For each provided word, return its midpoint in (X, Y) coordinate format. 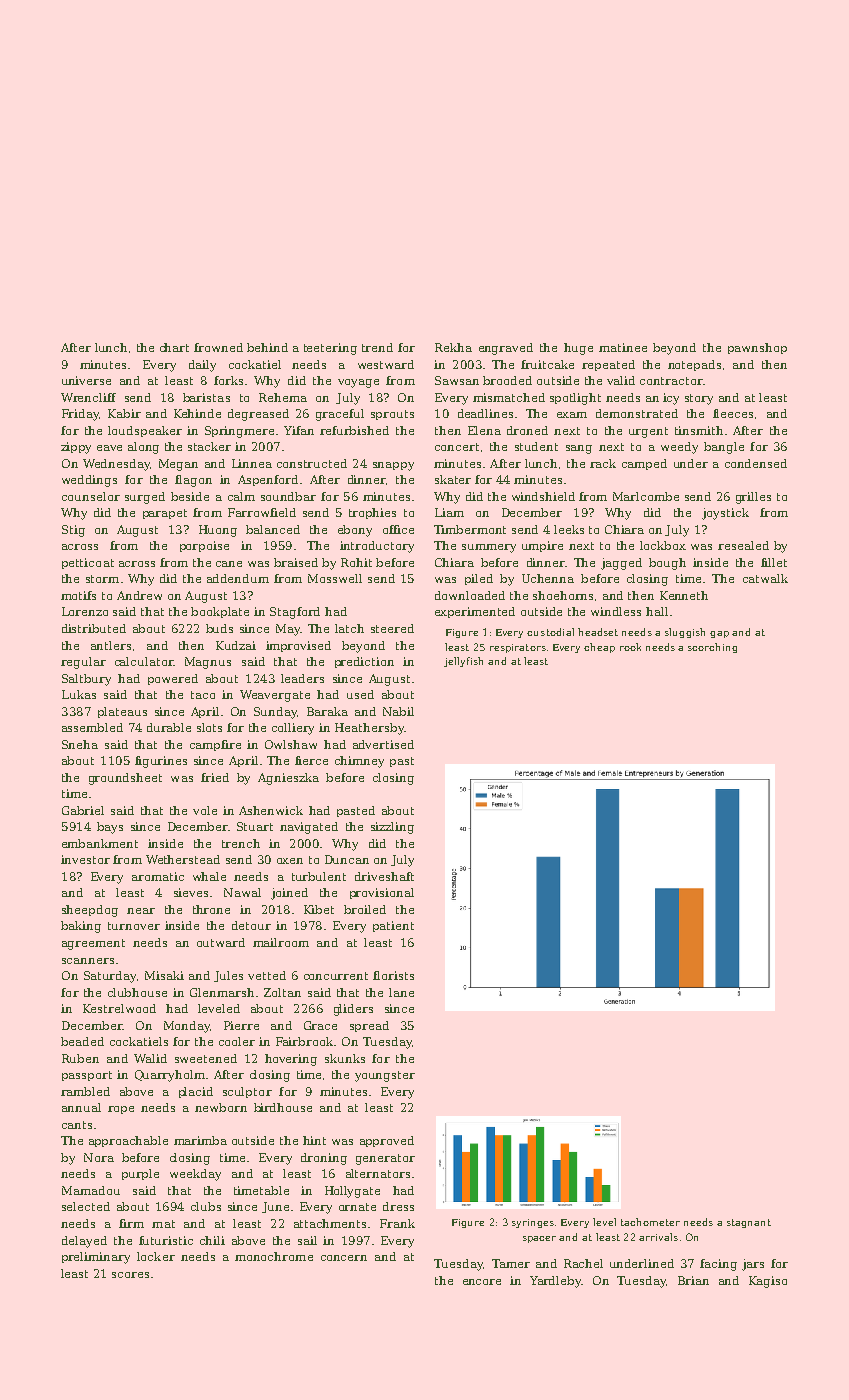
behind (267, 347)
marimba (200, 1140)
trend (377, 347)
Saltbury (86, 680)
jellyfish (463, 662)
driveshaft (384, 876)
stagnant (749, 1223)
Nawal (242, 892)
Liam (449, 512)
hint (314, 1140)
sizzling (392, 828)
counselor (91, 496)
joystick (725, 514)
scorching (712, 648)
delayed (84, 1242)
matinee (623, 347)
